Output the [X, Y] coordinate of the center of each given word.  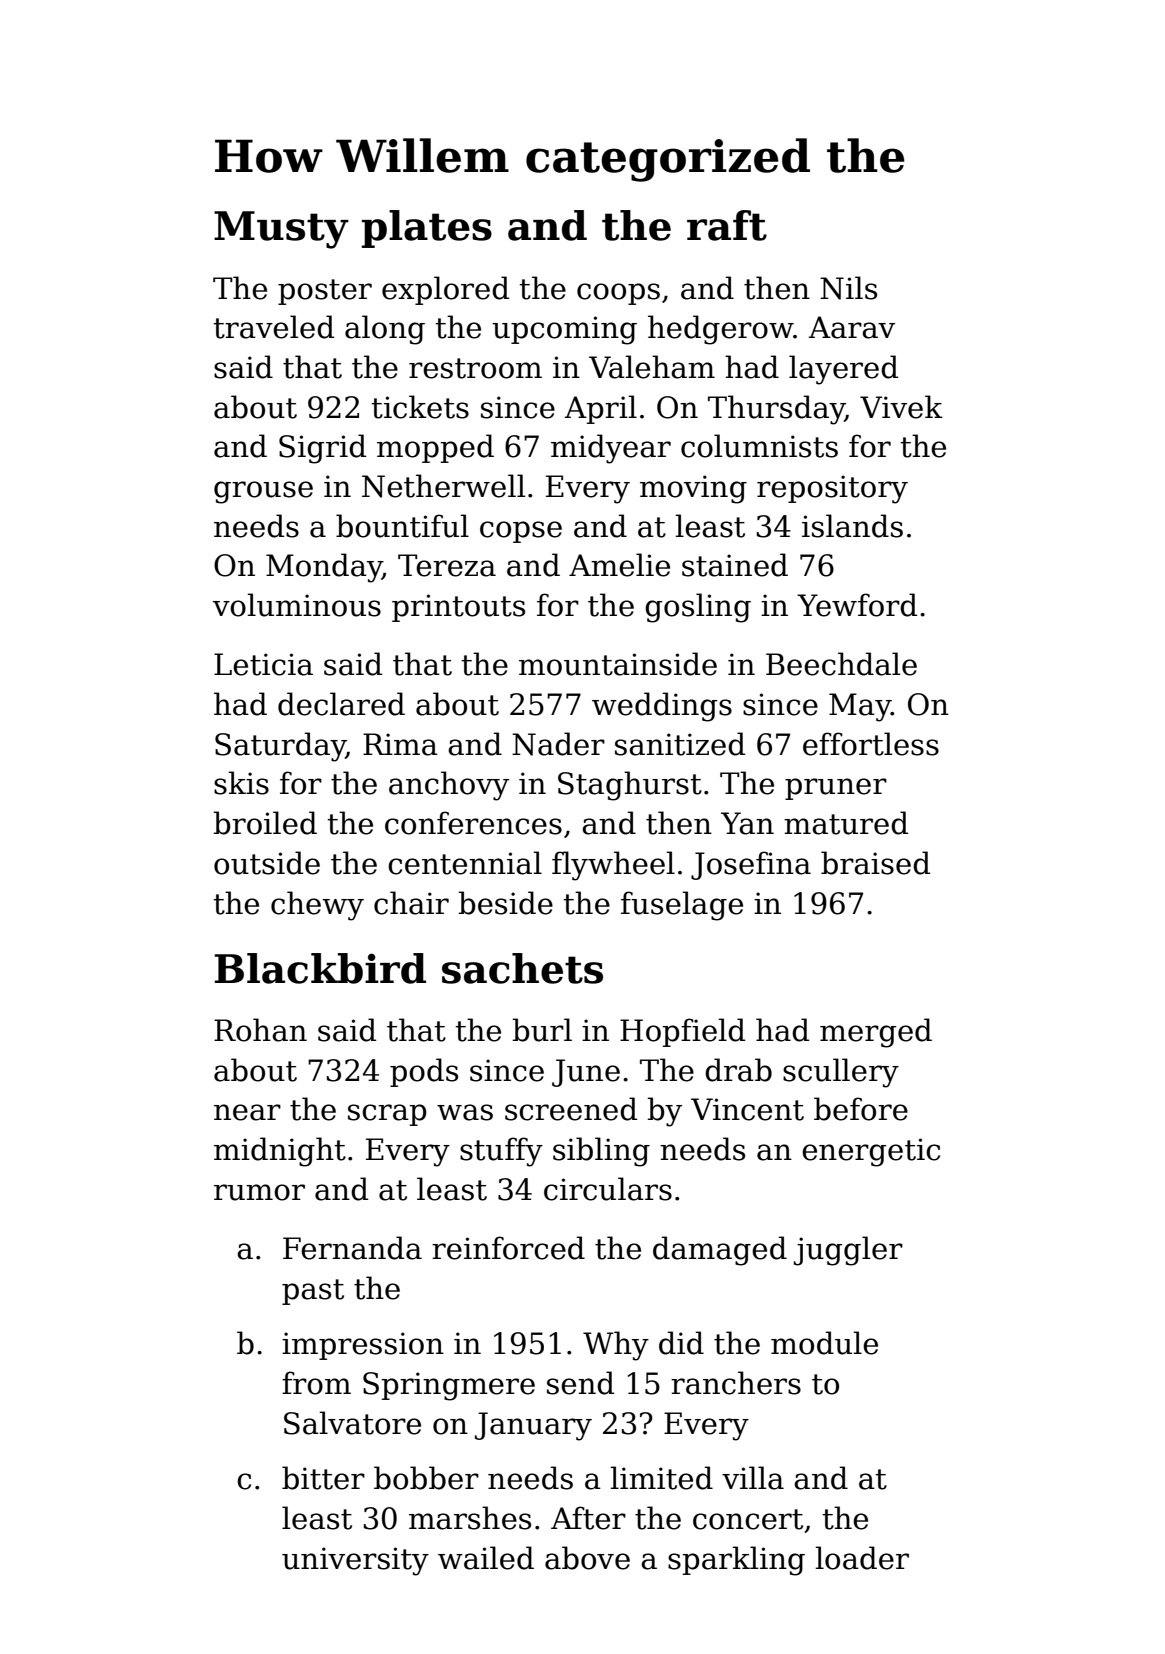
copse [521, 532]
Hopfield [682, 1032]
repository [832, 489]
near [247, 1112]
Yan [747, 823]
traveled [274, 327]
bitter [323, 1478]
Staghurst [630, 786]
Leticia [263, 664]
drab [738, 1070]
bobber [426, 1478]
